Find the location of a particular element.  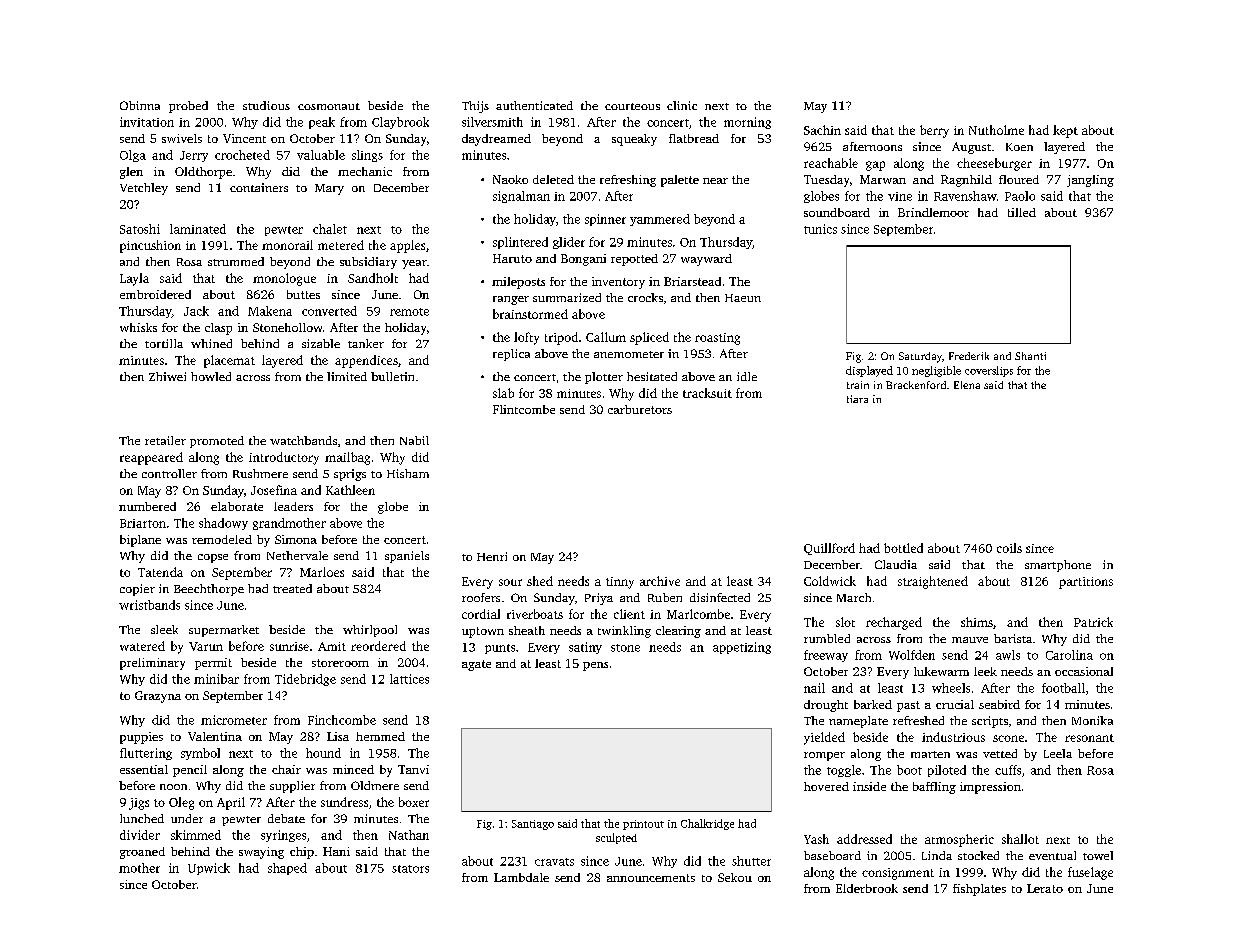

Satoshi is located at coordinates (140, 229).
